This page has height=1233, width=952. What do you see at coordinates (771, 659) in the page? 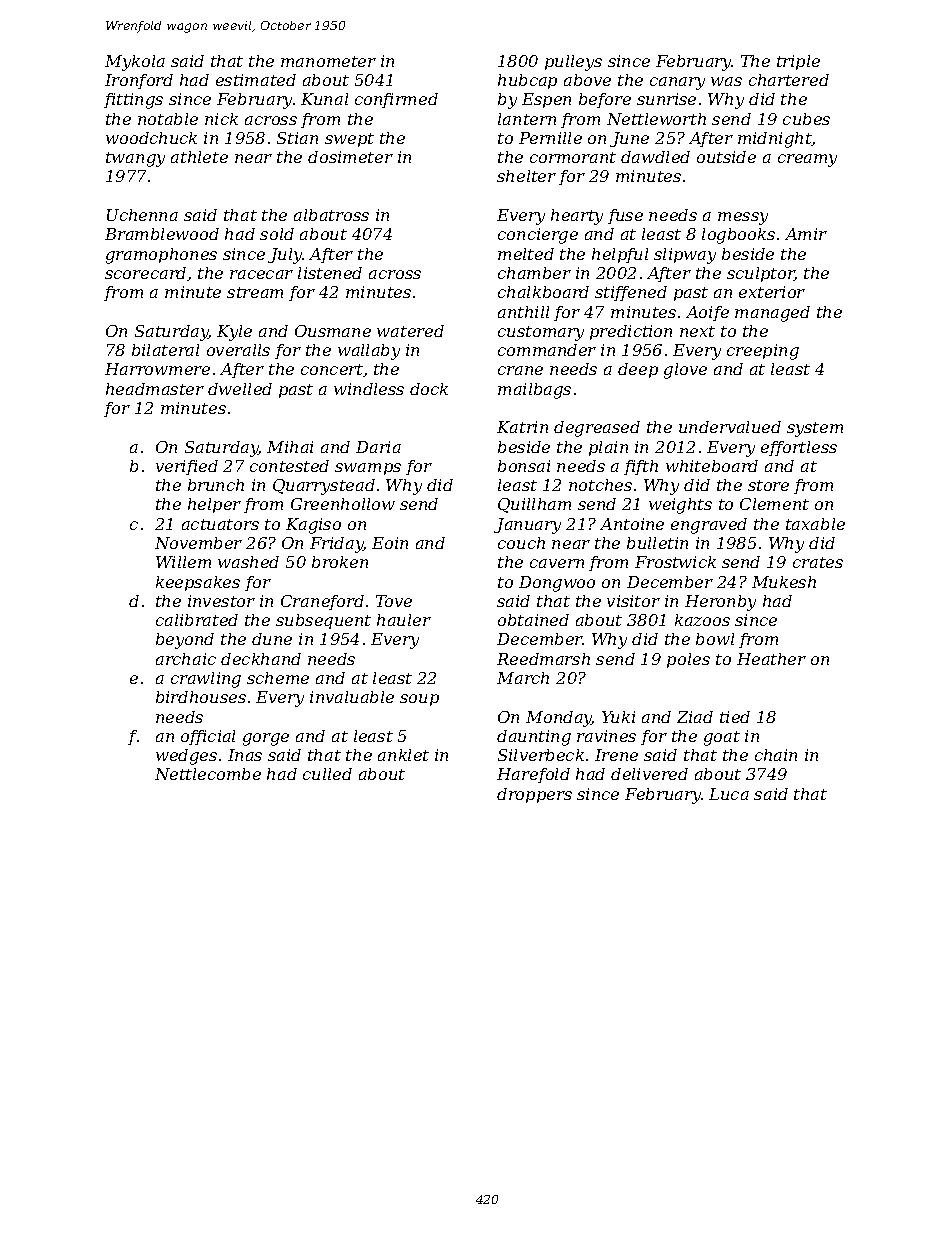
I see `Heather` at bounding box center [771, 659].
